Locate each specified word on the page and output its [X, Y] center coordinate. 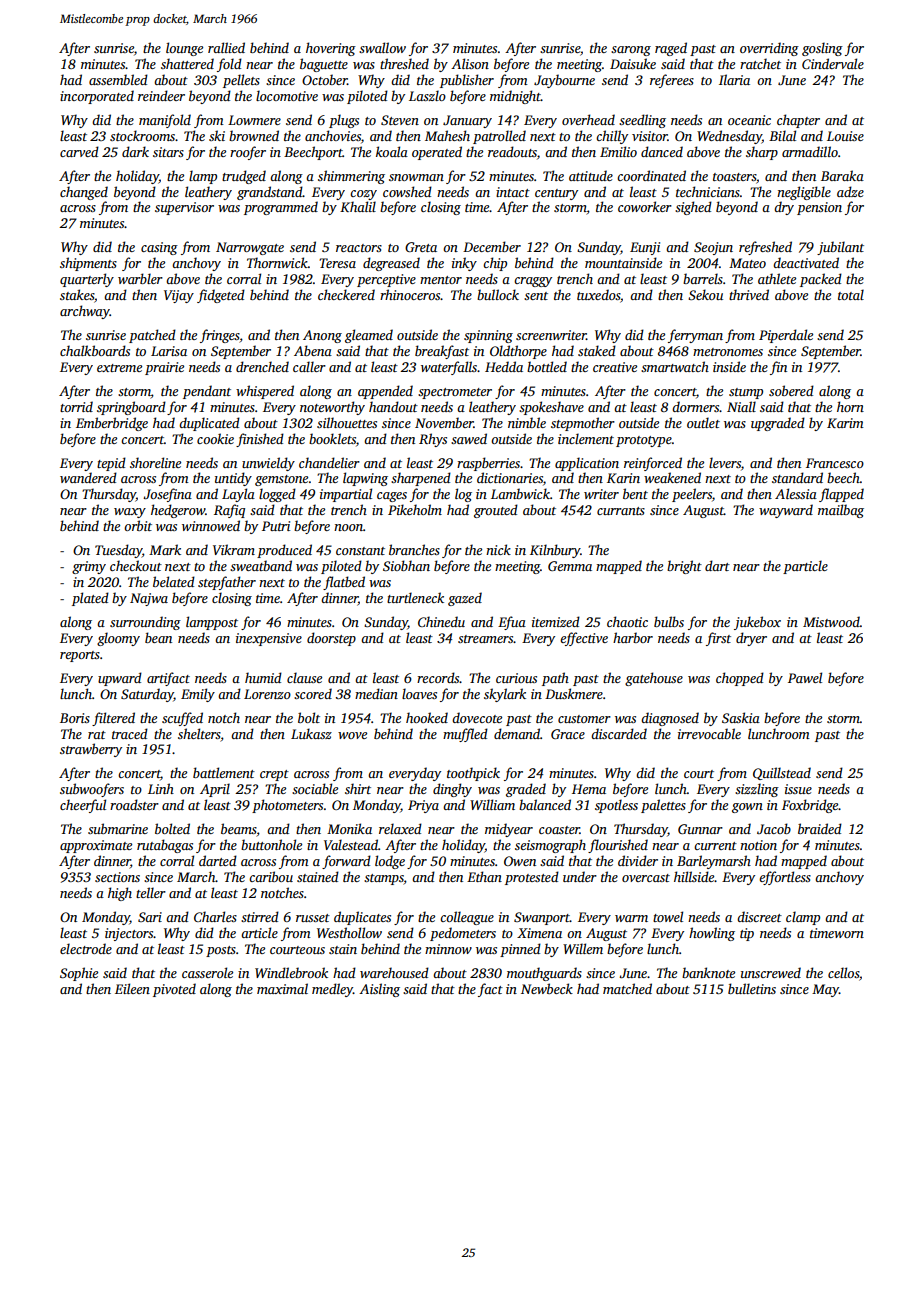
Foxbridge [810, 806]
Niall [741, 406]
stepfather [227, 583]
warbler [140, 278]
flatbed [344, 583]
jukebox [757, 623]
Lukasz [311, 733]
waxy [130, 513]
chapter [798, 121]
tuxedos [598, 294]
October [324, 79]
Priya [423, 806]
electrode [86, 948]
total [851, 294]
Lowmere [254, 120]
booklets [332, 438]
